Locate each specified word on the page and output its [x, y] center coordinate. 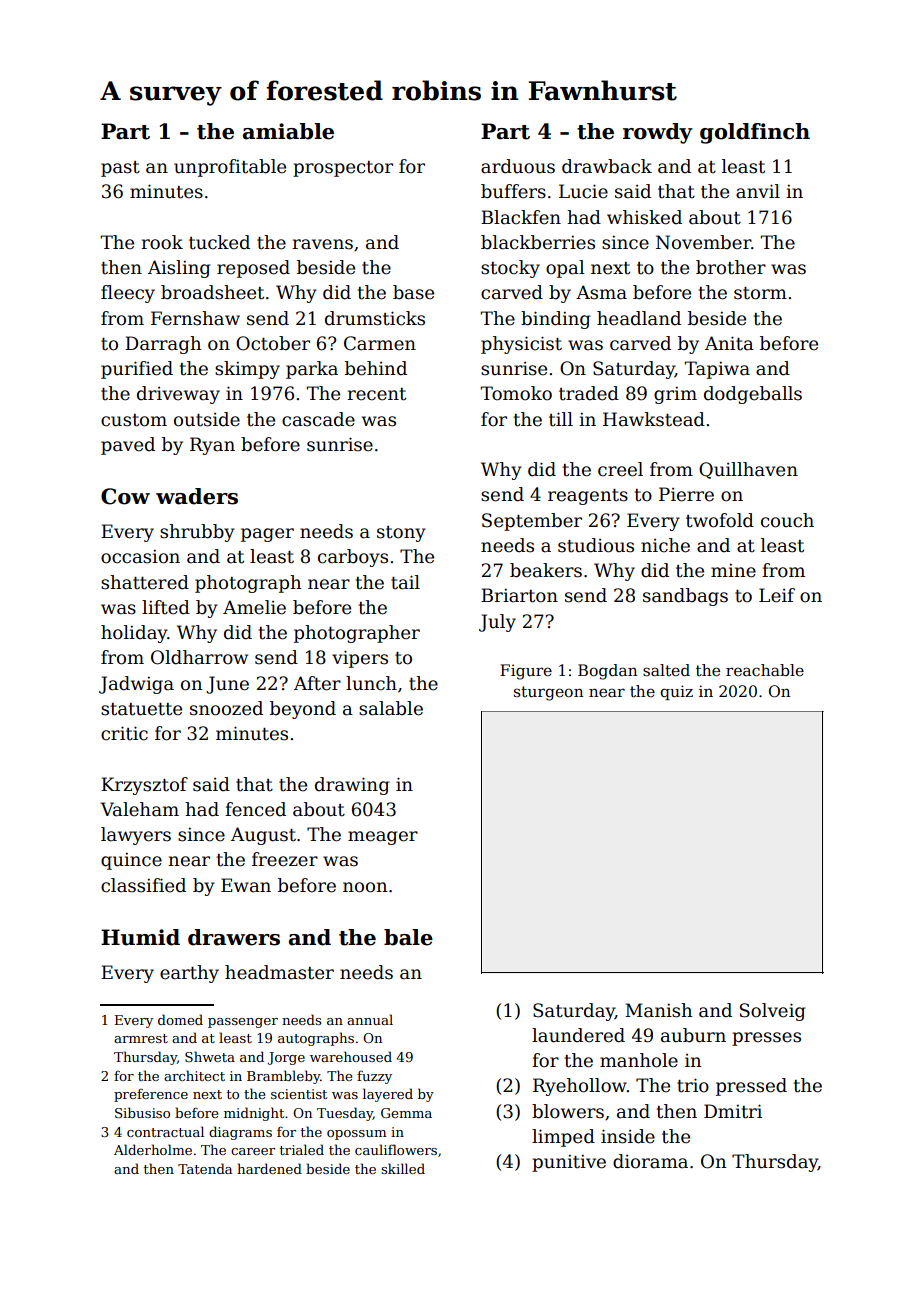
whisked [644, 217]
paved [128, 446]
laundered [578, 1035]
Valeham [139, 809]
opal [565, 269]
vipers [360, 659]
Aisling [179, 269]
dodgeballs [753, 395]
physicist [521, 345]
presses [766, 1039]
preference [151, 1095]
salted [666, 670]
